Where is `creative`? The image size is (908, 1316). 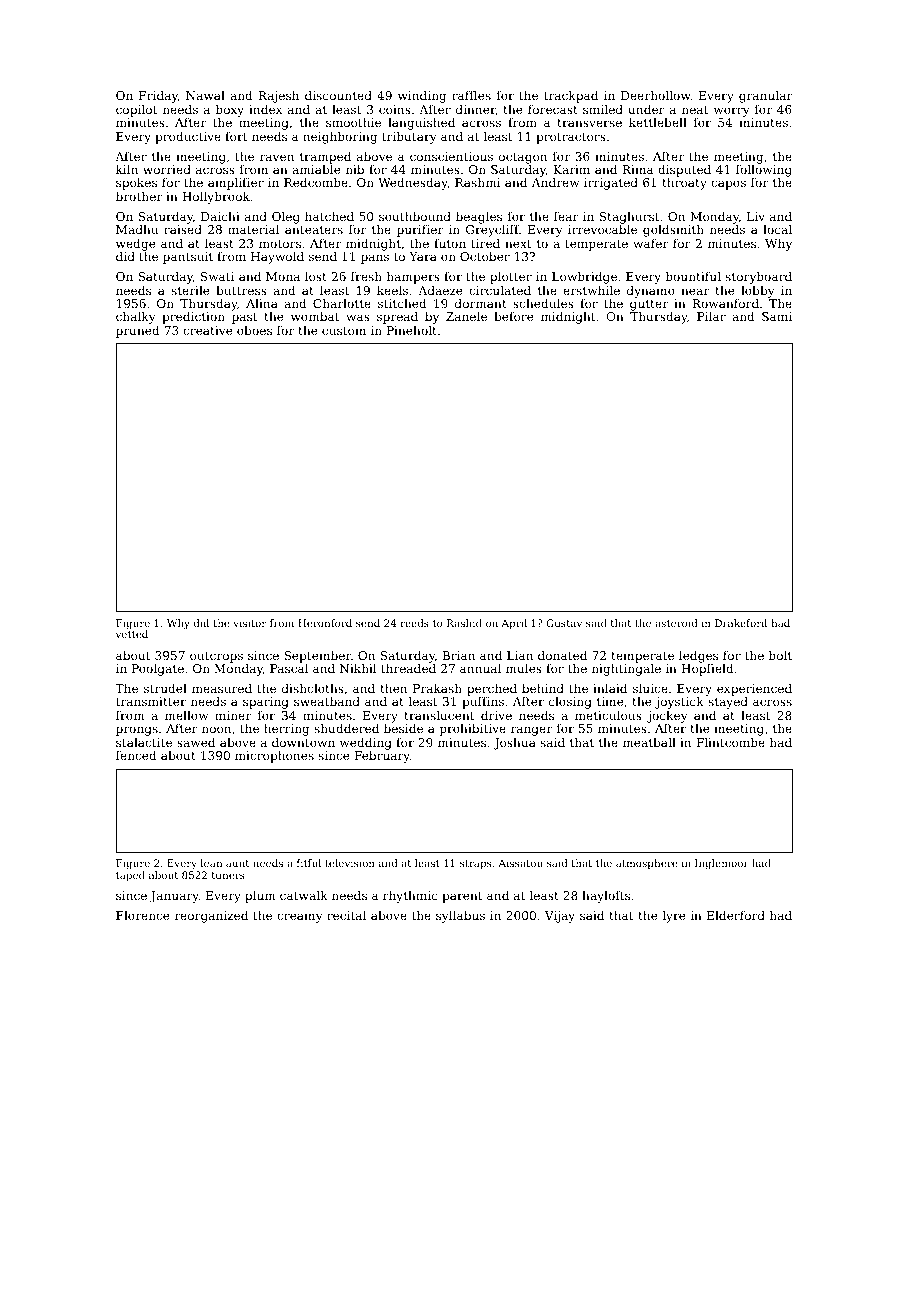 creative is located at coordinates (208, 330).
